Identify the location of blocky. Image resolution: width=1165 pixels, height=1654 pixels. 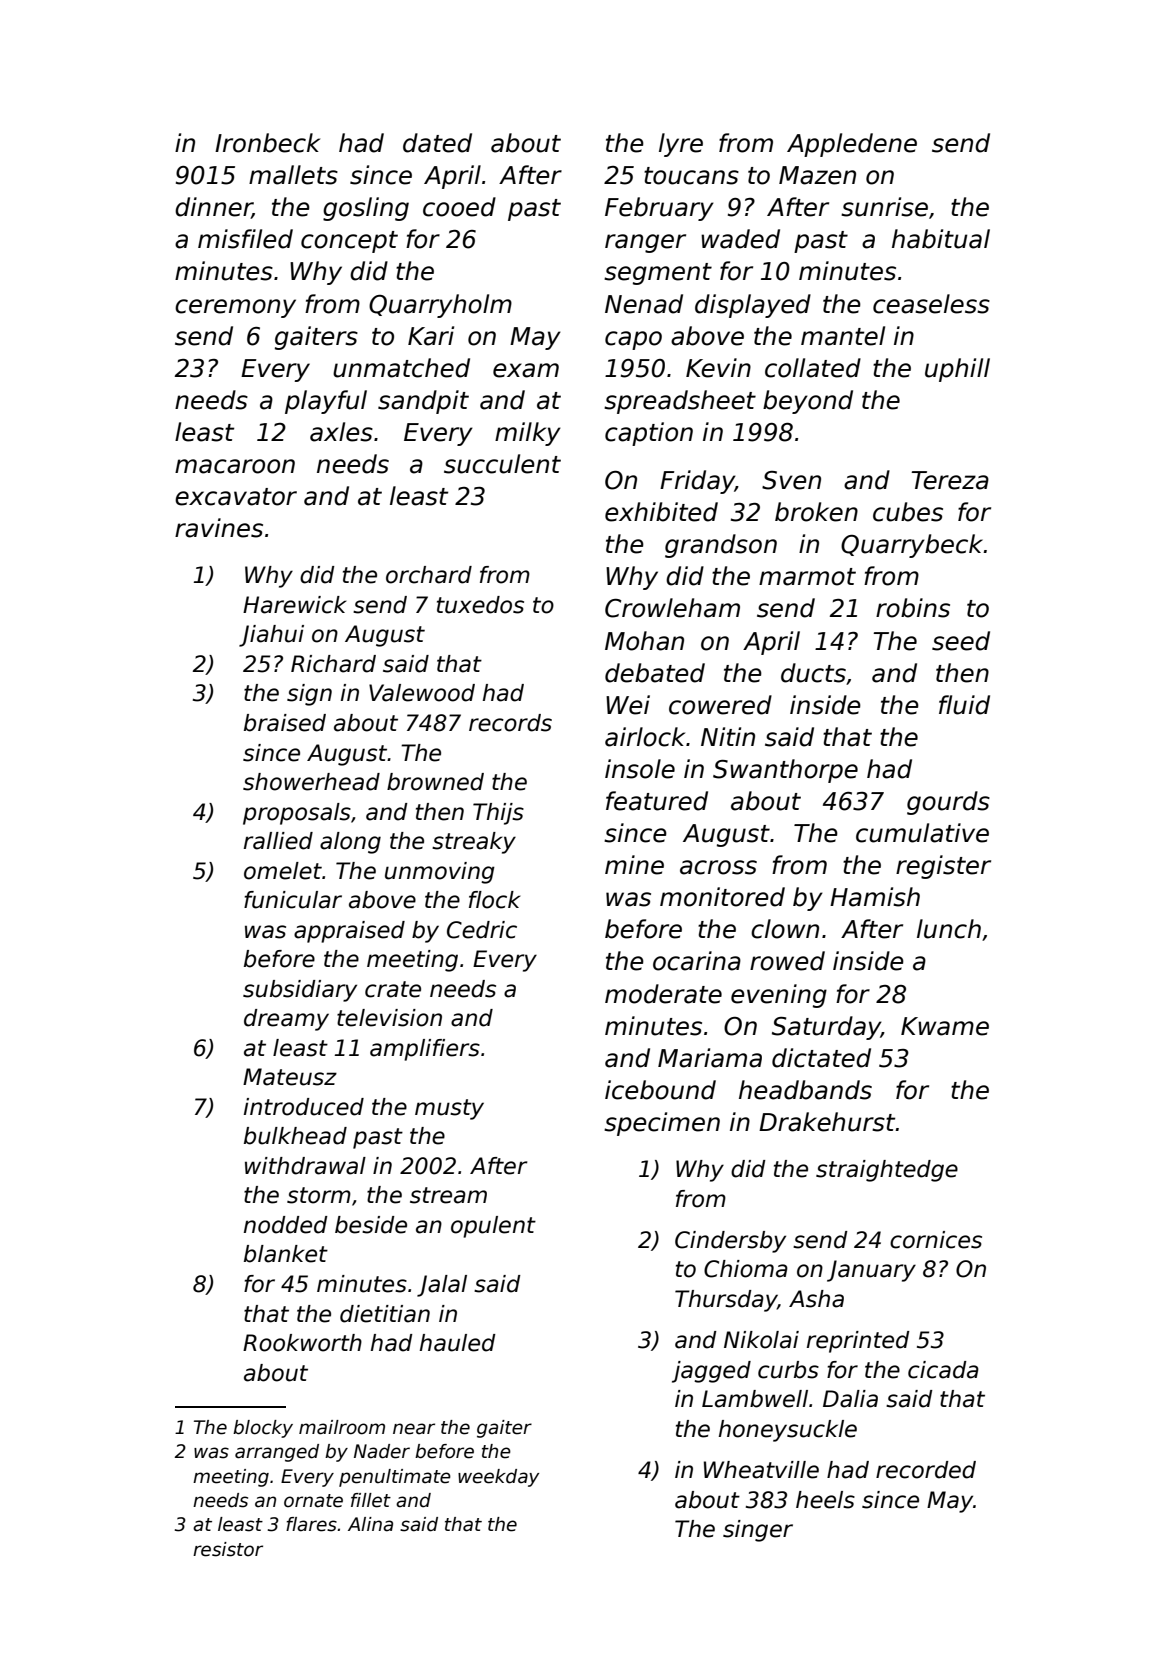
(263, 1429).
